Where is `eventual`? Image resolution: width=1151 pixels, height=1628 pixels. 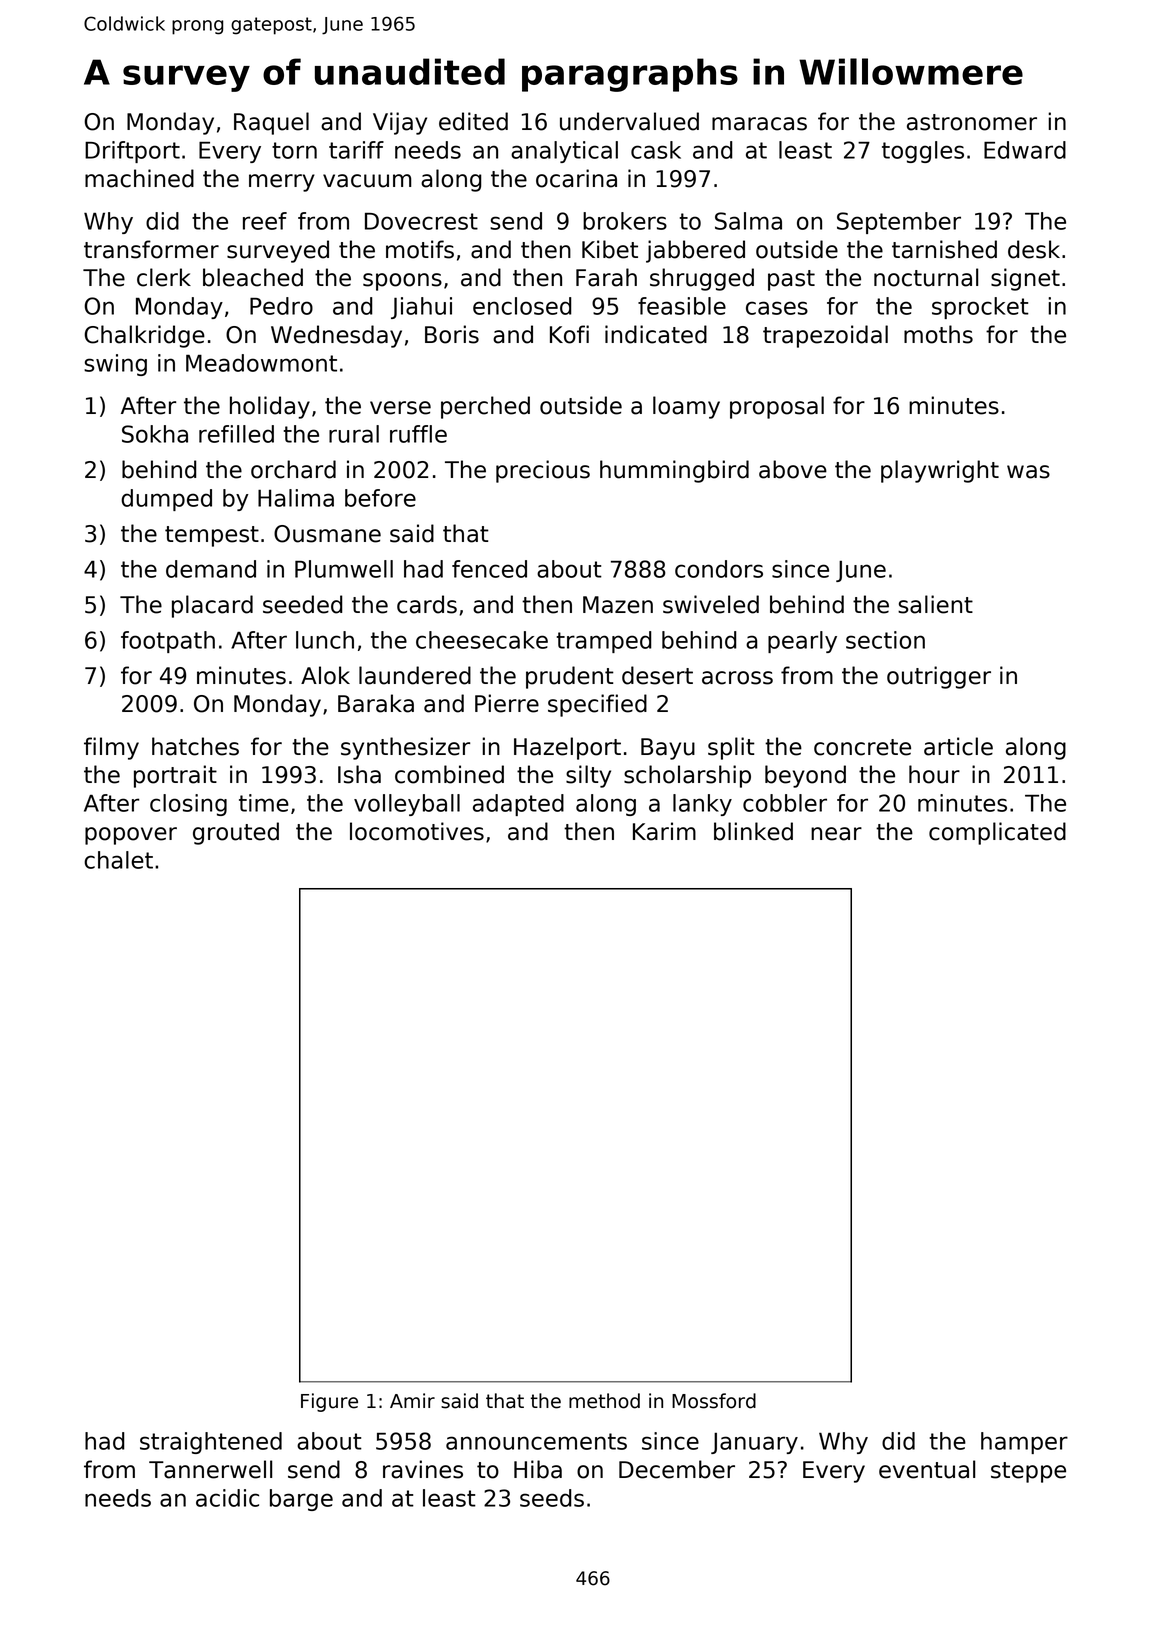 eventual is located at coordinates (927, 1469).
